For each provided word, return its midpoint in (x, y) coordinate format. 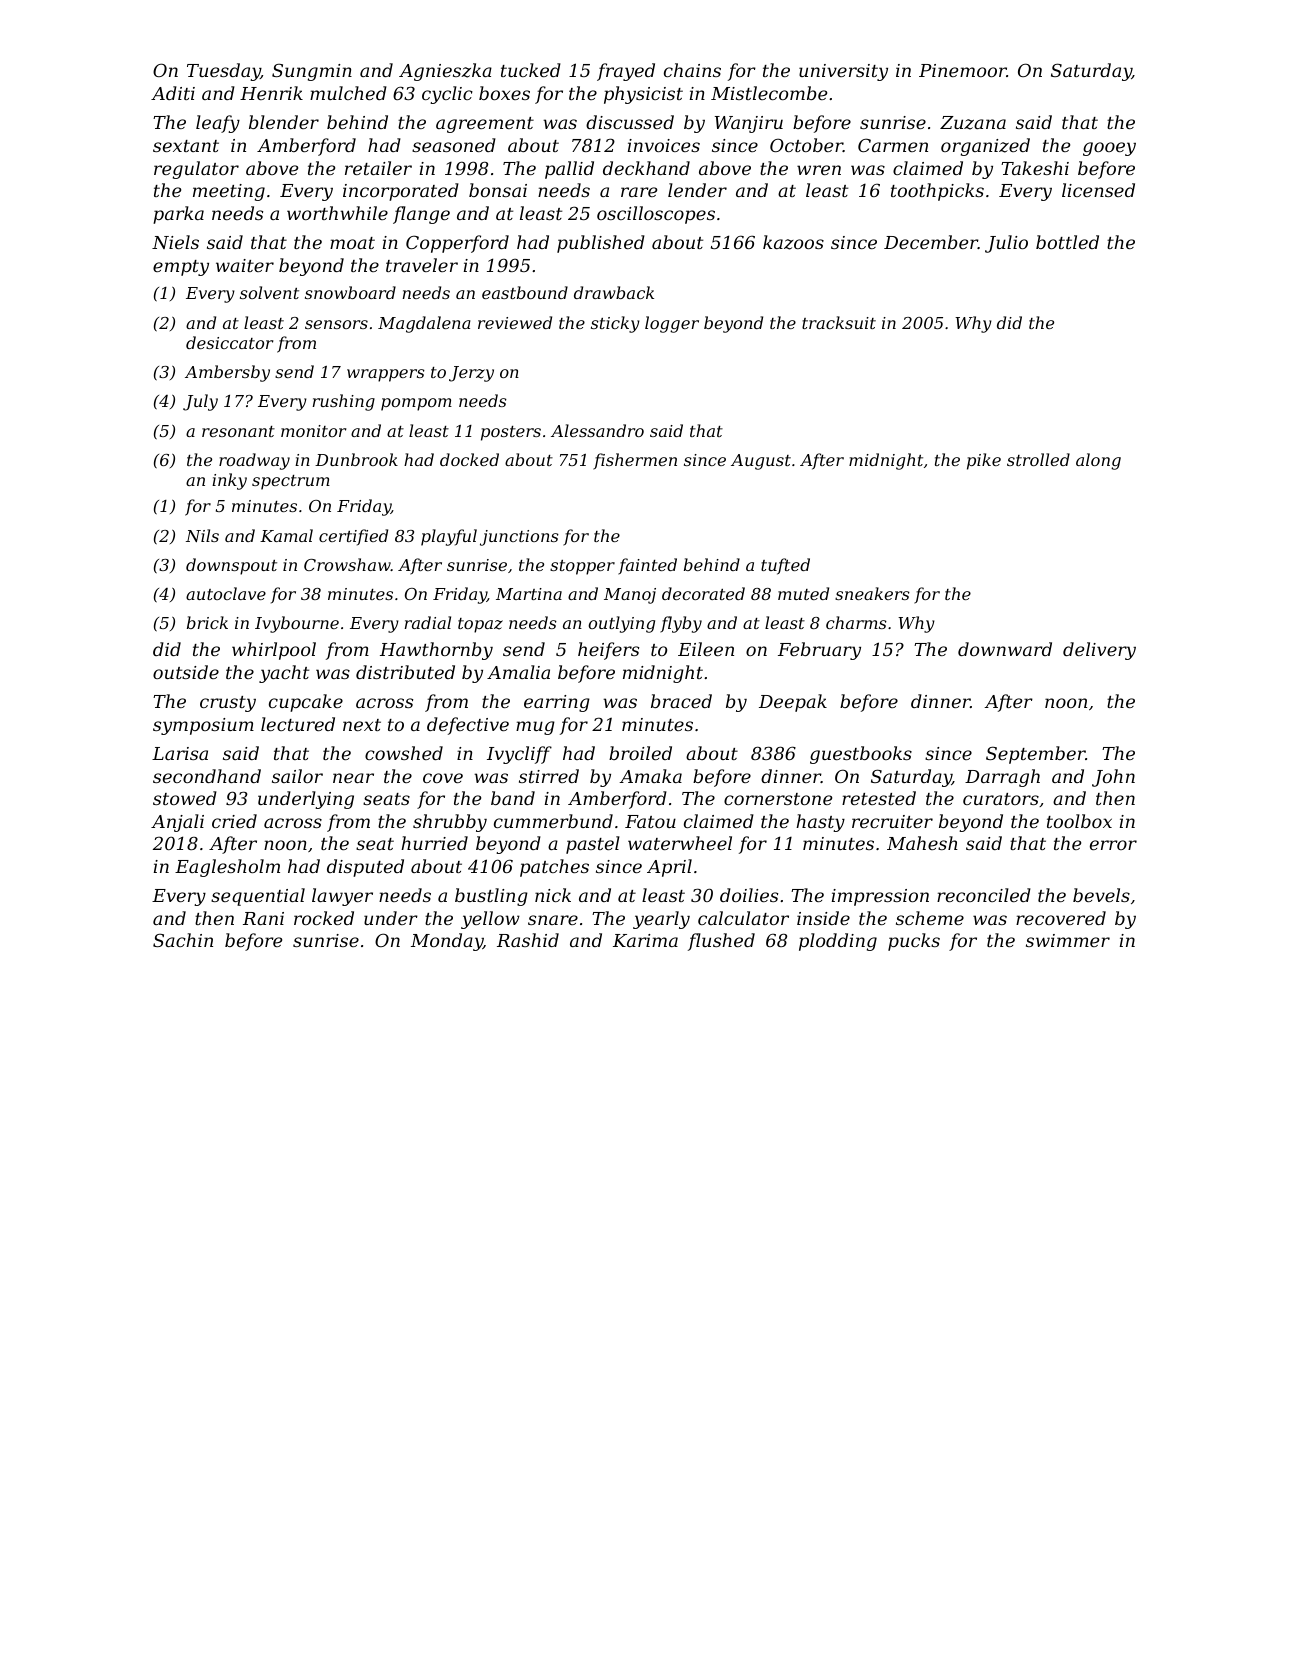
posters (511, 433)
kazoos (793, 242)
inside (823, 918)
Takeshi (1035, 168)
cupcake (306, 703)
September (1036, 755)
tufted (785, 566)
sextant (186, 146)
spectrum (291, 482)
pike (984, 461)
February (819, 651)
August (761, 462)
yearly (661, 920)
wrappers (386, 375)
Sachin (183, 940)
